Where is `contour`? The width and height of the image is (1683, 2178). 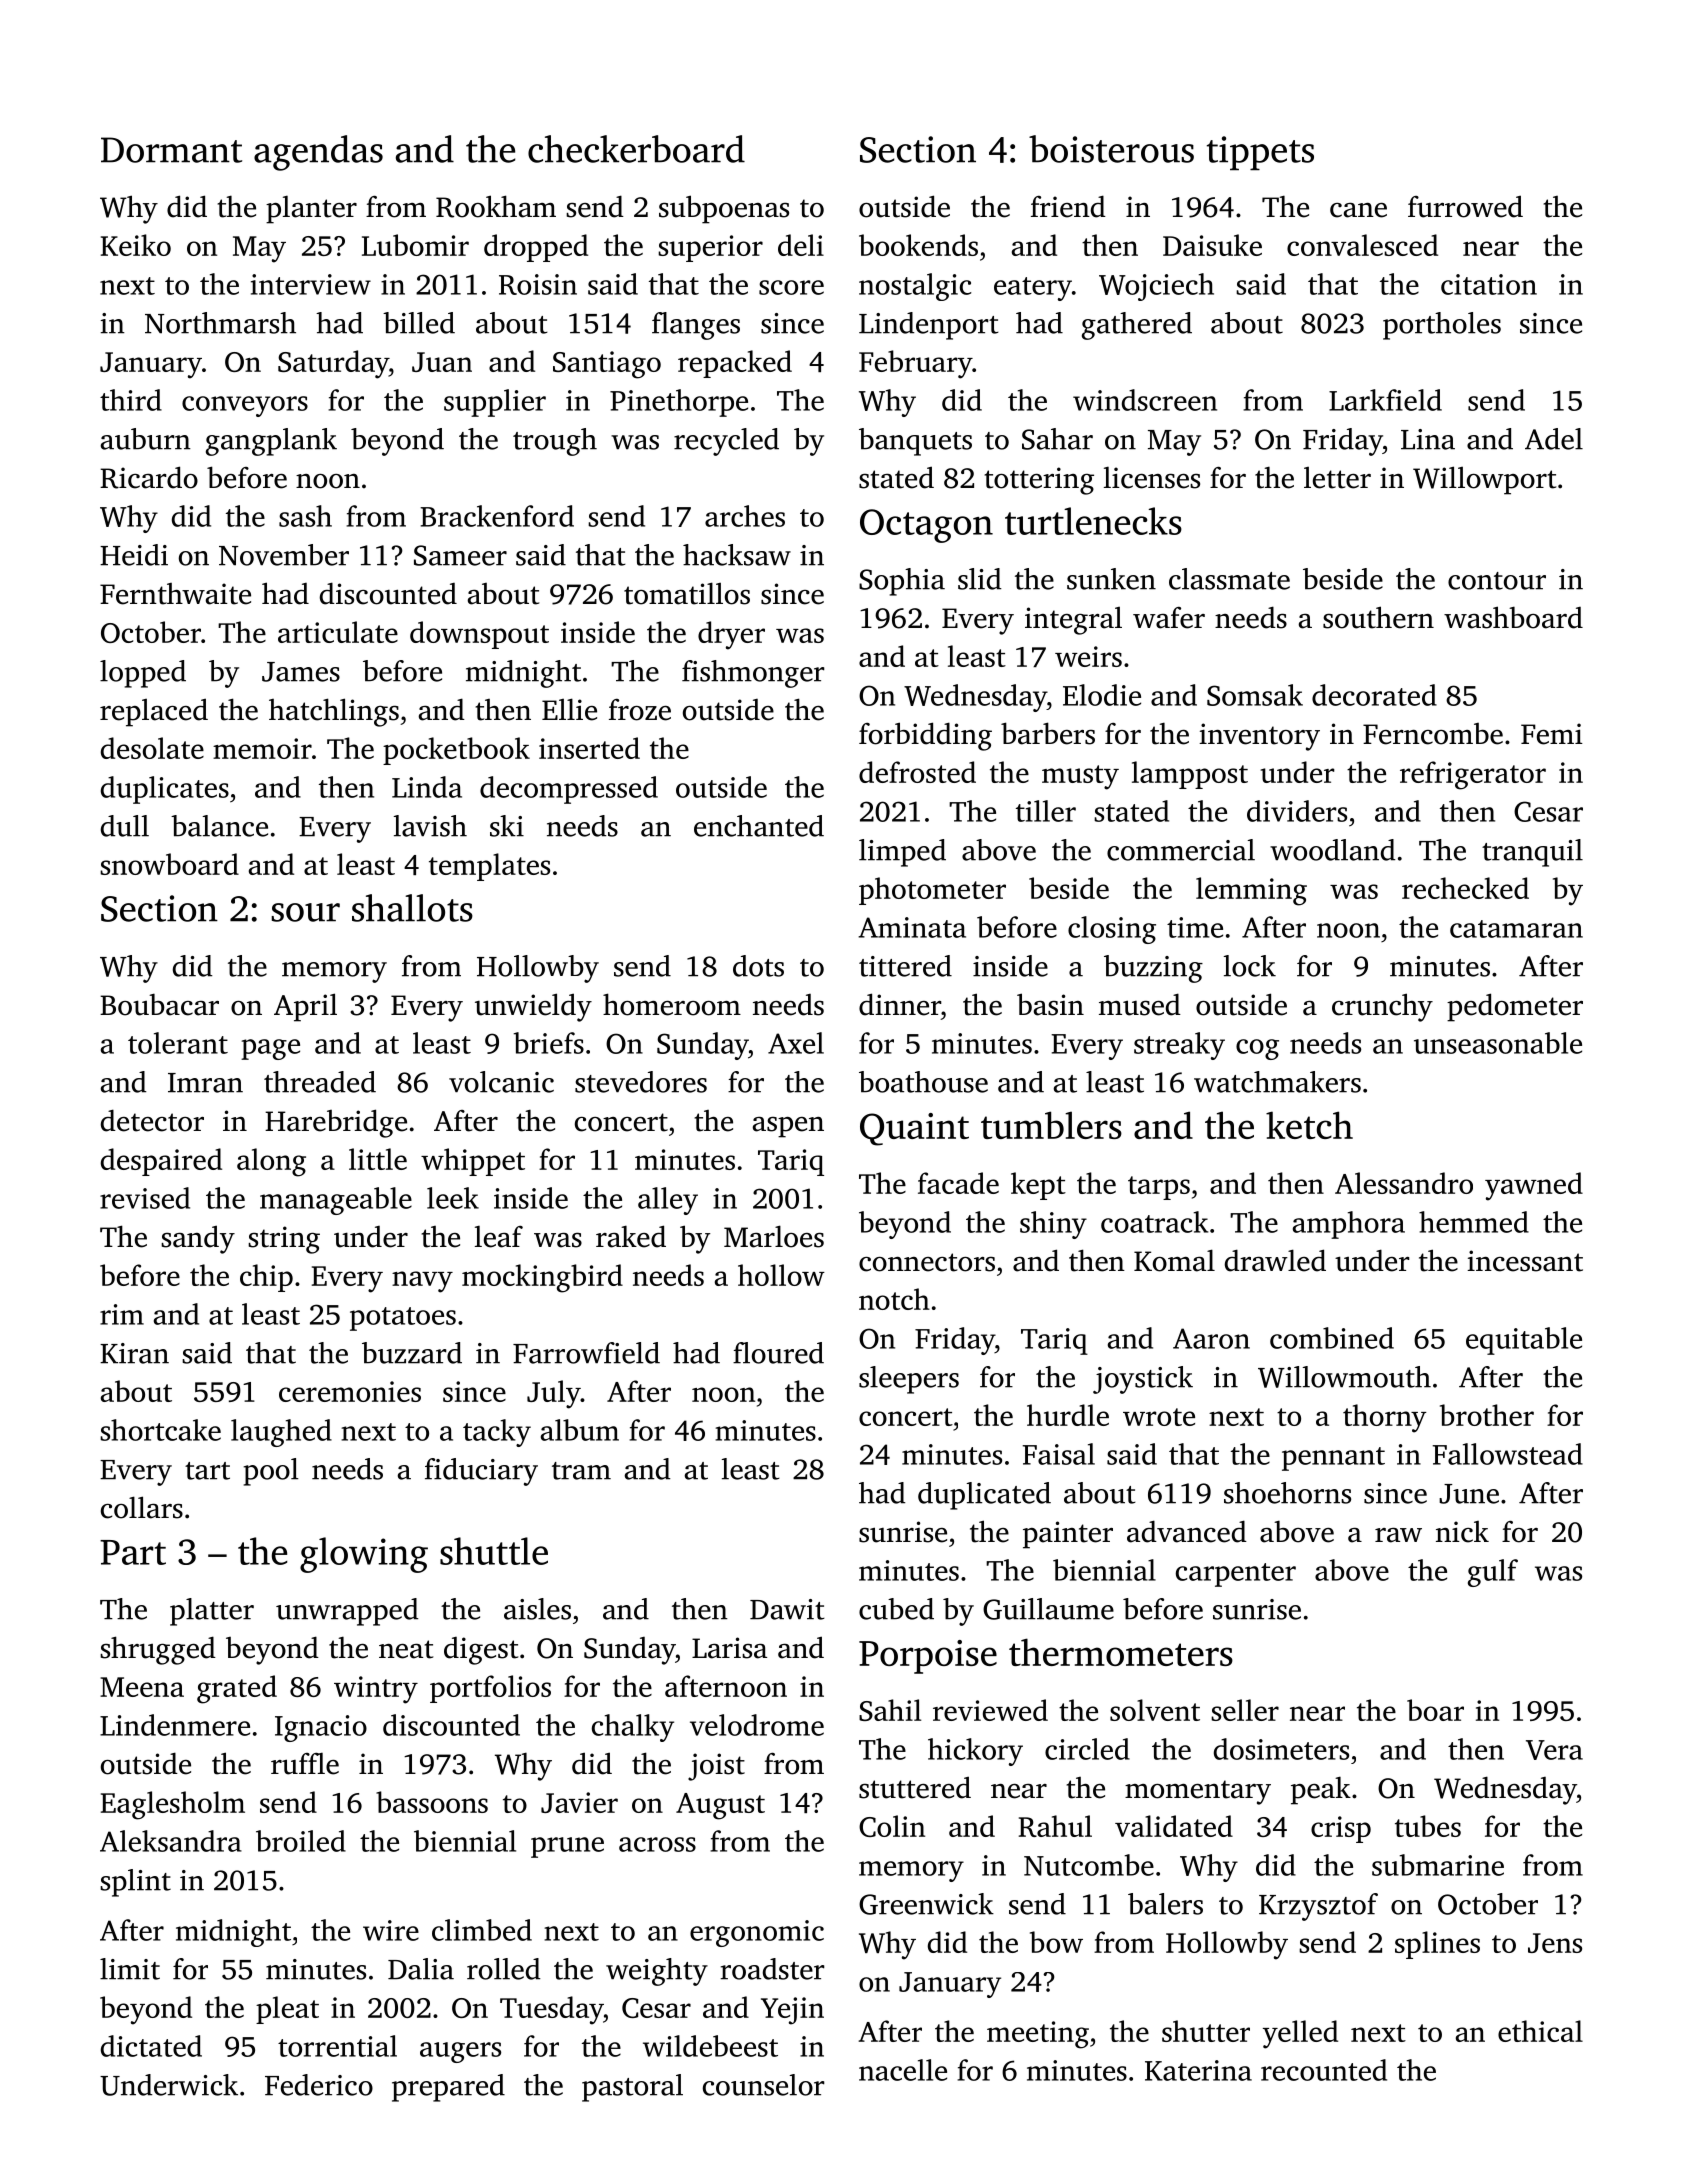
contour is located at coordinates (1497, 581).
